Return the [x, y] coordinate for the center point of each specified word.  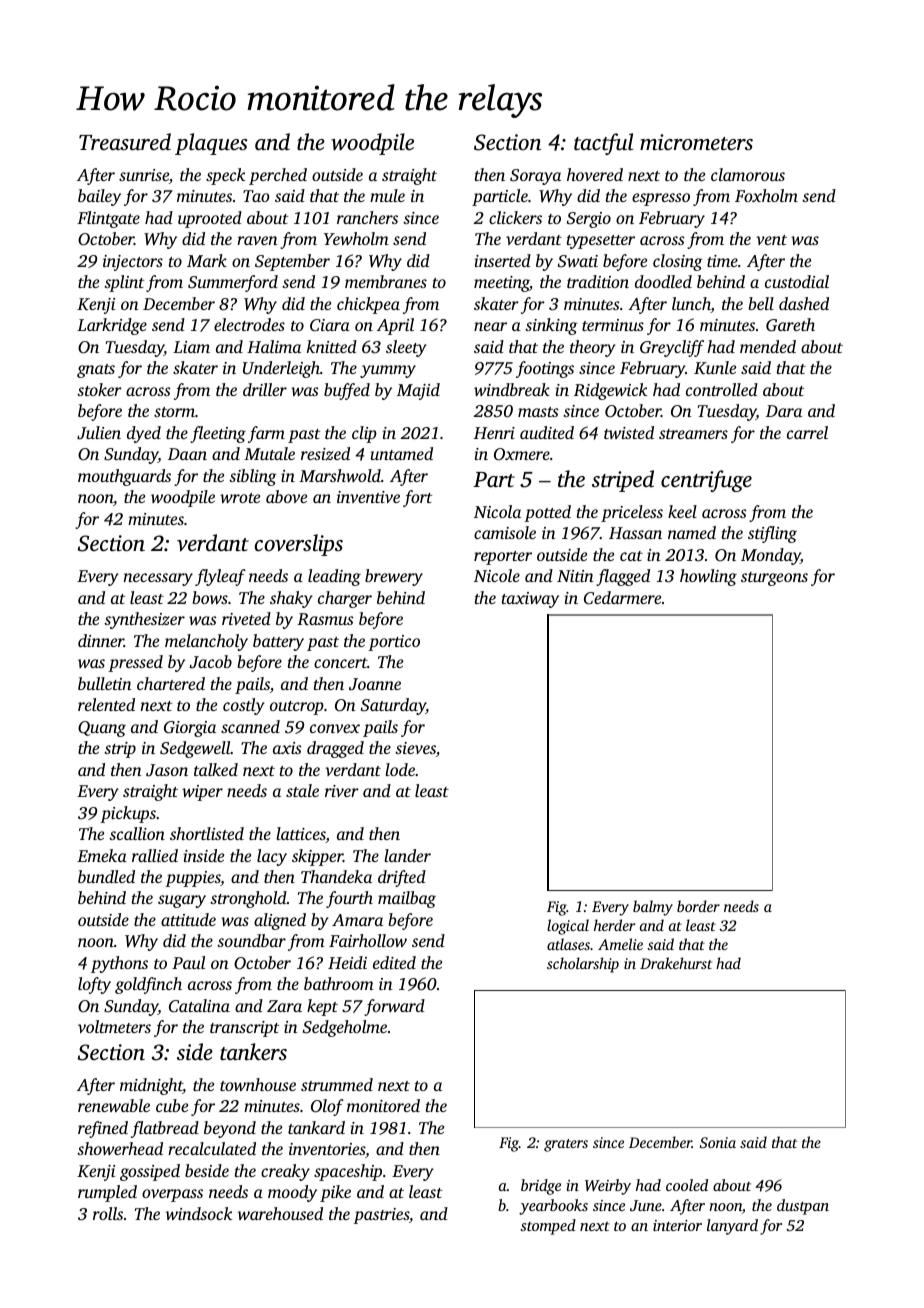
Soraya [535, 177]
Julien [99, 433]
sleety [406, 348]
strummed [337, 1084]
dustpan [803, 1207]
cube [172, 1105]
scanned [250, 726]
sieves [415, 748]
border [698, 906]
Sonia [718, 1142]
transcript [244, 1029]
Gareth [790, 325]
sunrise [144, 175]
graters [566, 1145]
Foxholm [766, 195]
